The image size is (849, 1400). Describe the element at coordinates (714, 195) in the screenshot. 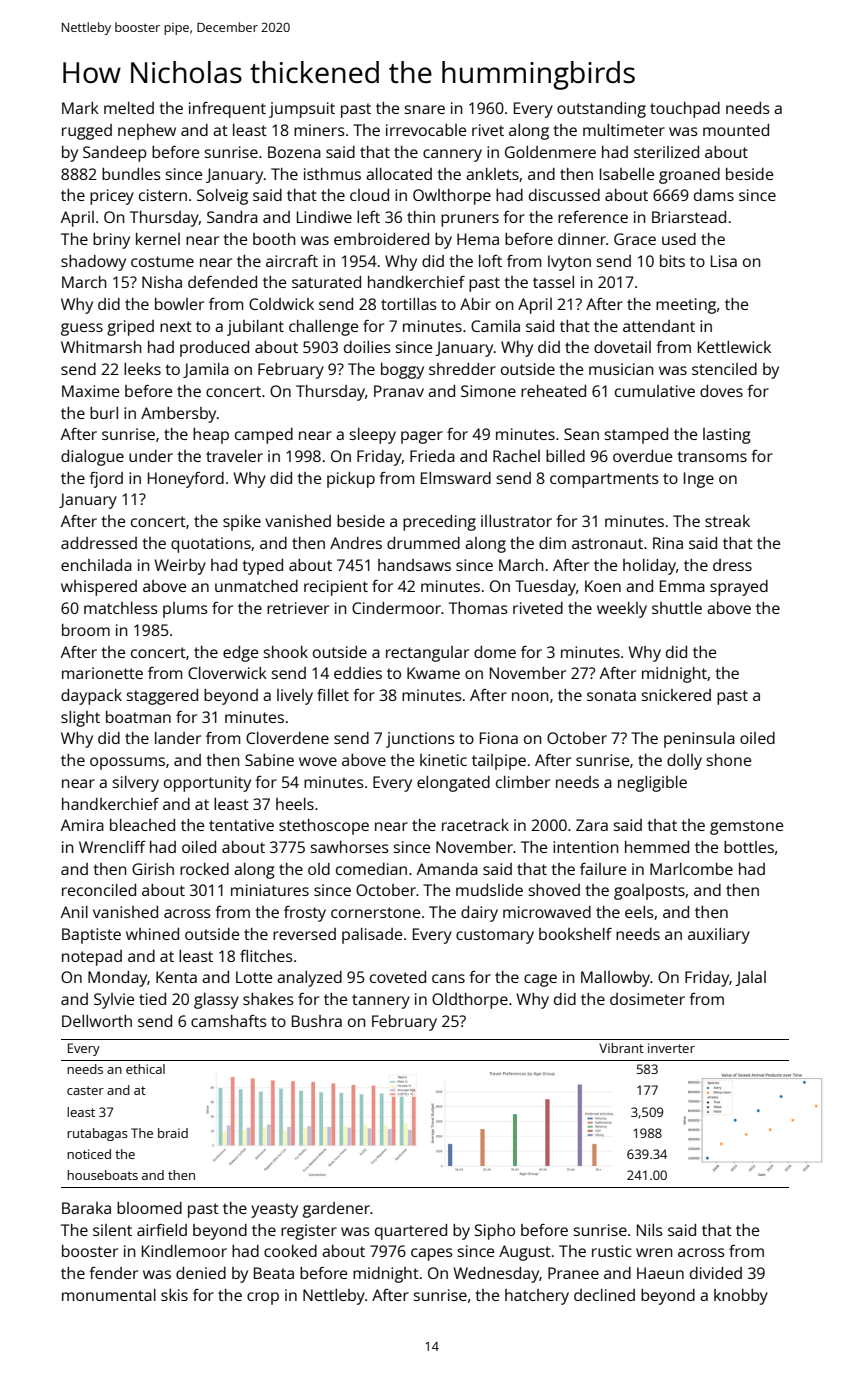

I see `dams` at that location.
